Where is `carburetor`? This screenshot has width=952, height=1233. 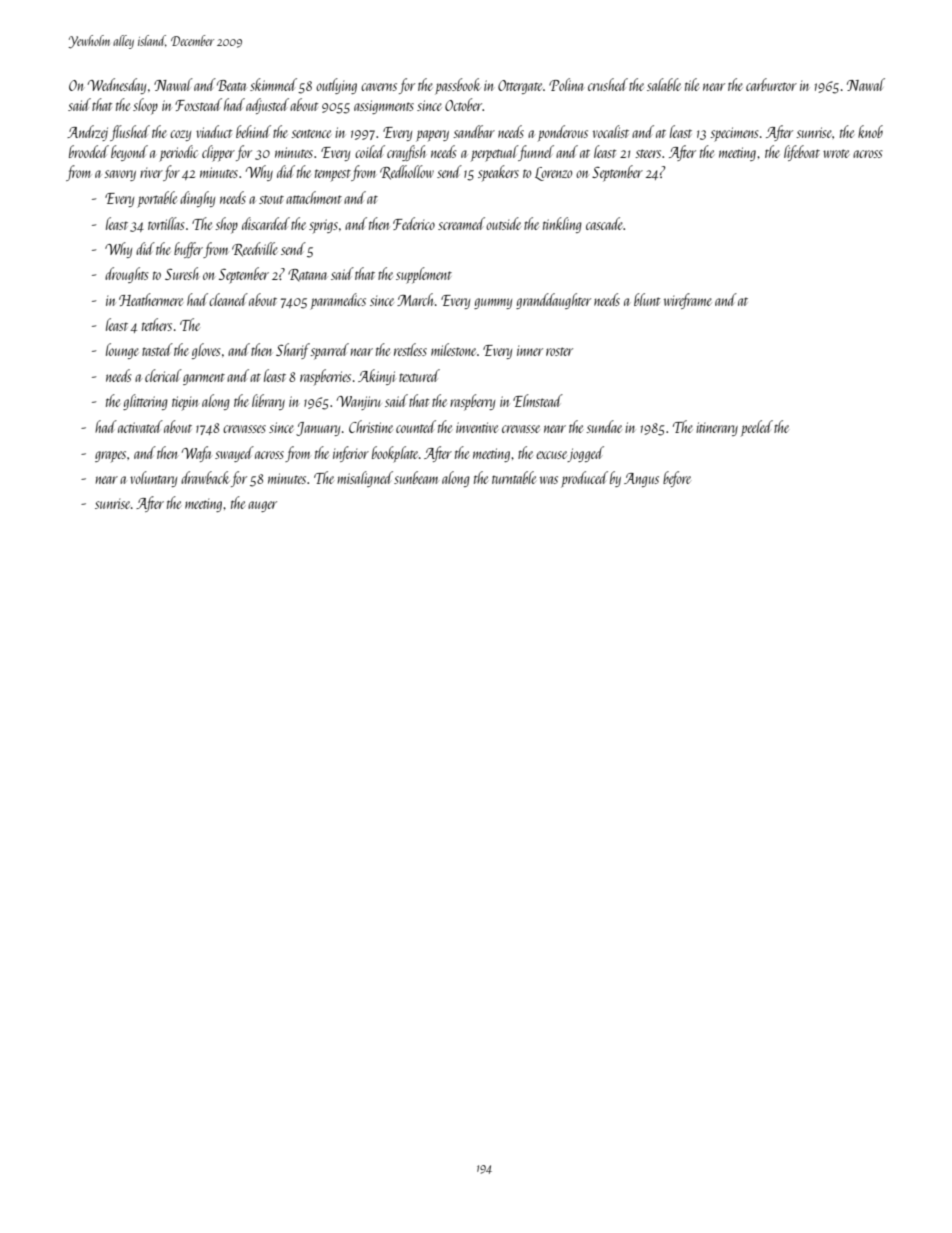
carburetor is located at coordinates (771, 84).
